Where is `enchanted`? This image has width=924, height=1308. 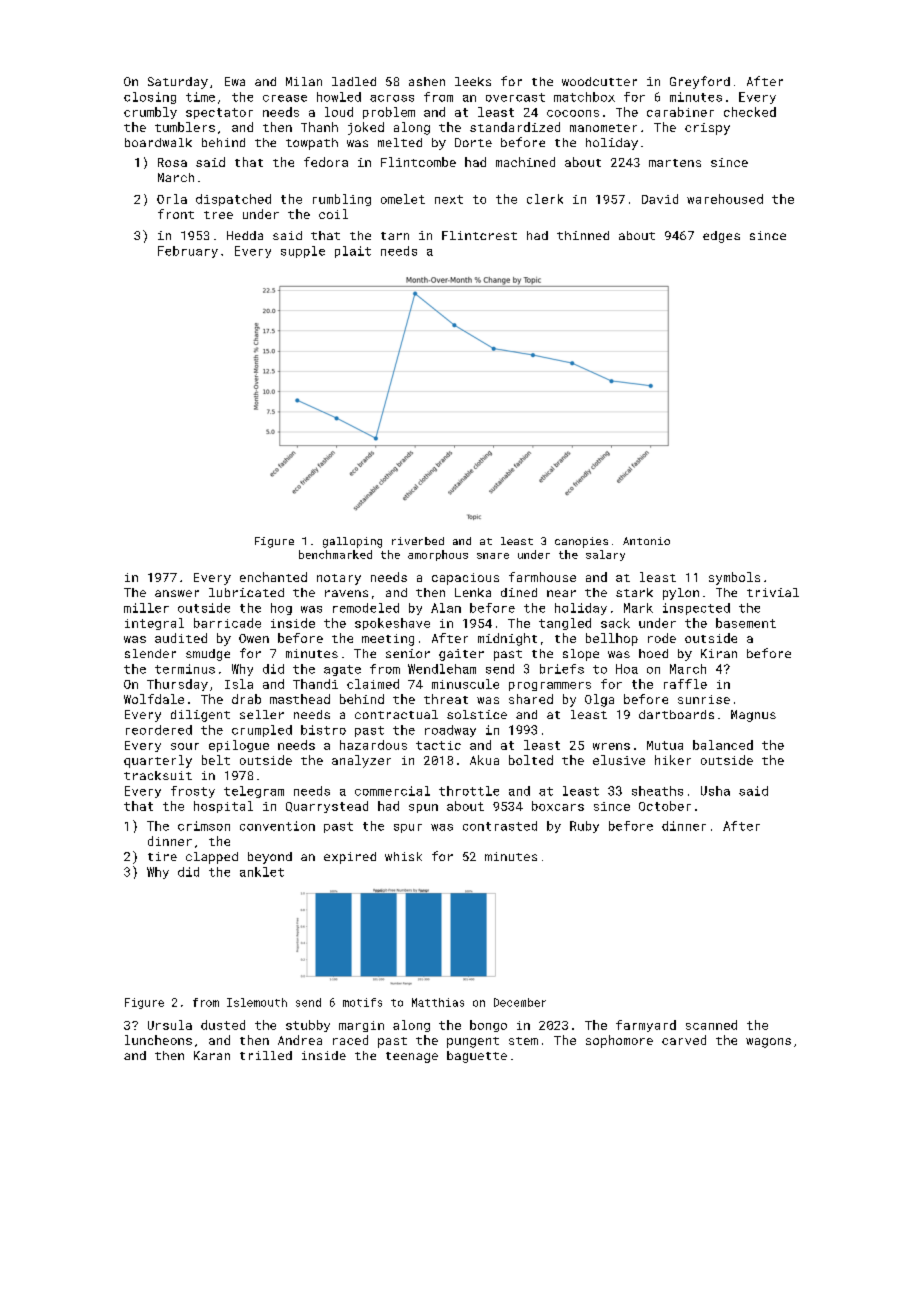 enchanted is located at coordinates (273, 577).
